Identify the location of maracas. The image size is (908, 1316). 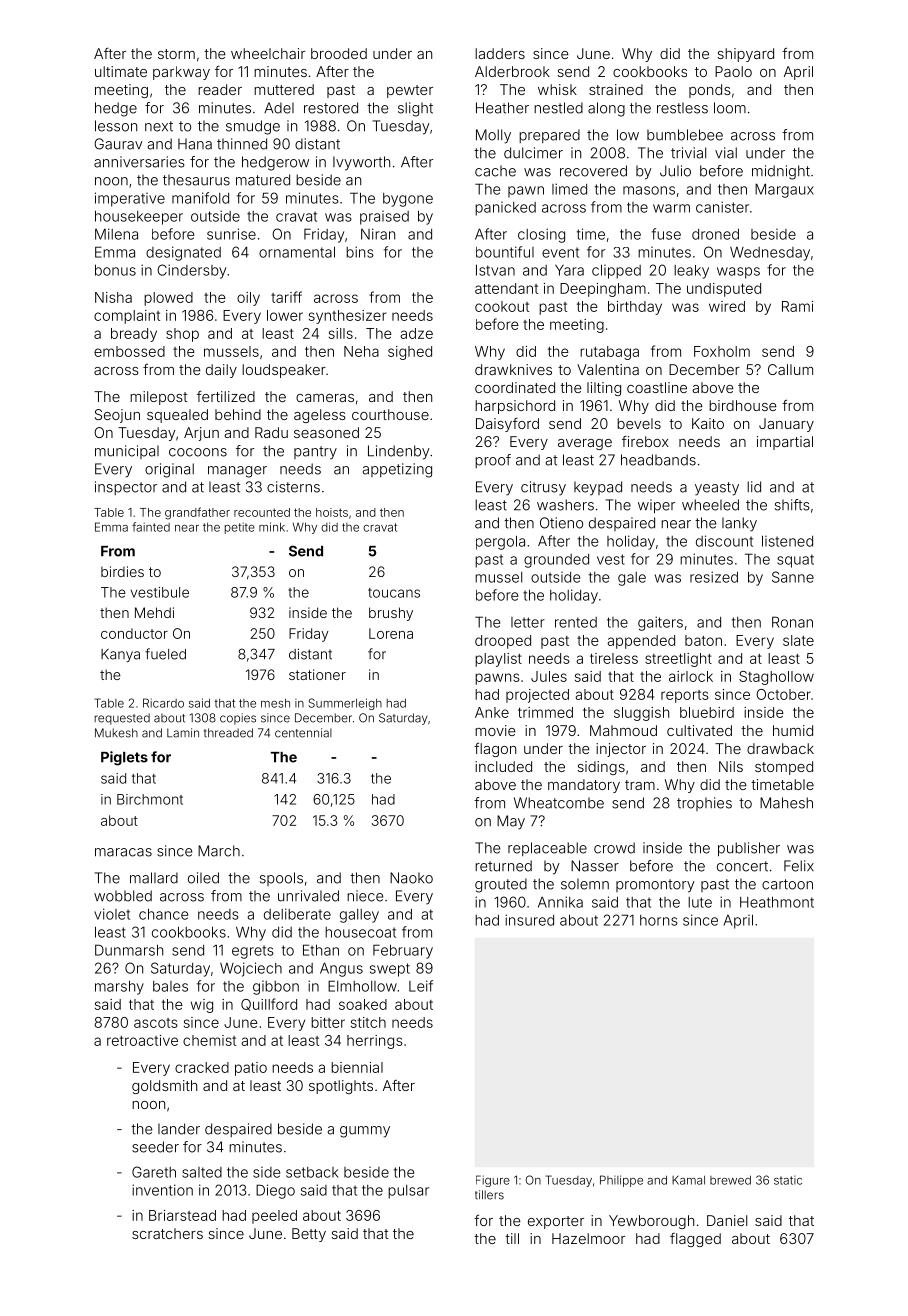
(123, 852).
